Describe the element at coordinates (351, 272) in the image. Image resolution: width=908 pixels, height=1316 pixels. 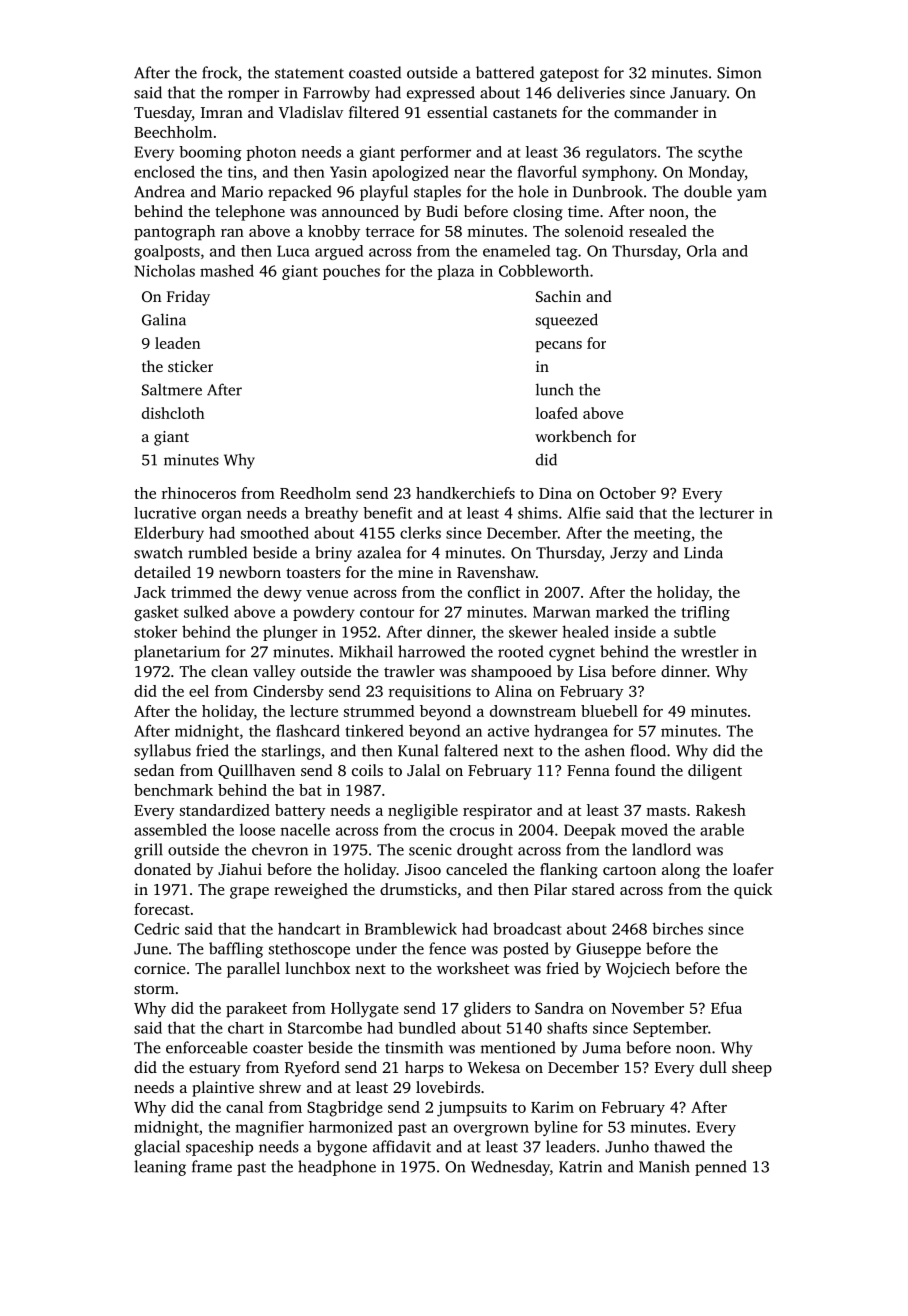
I see `pouches` at that location.
